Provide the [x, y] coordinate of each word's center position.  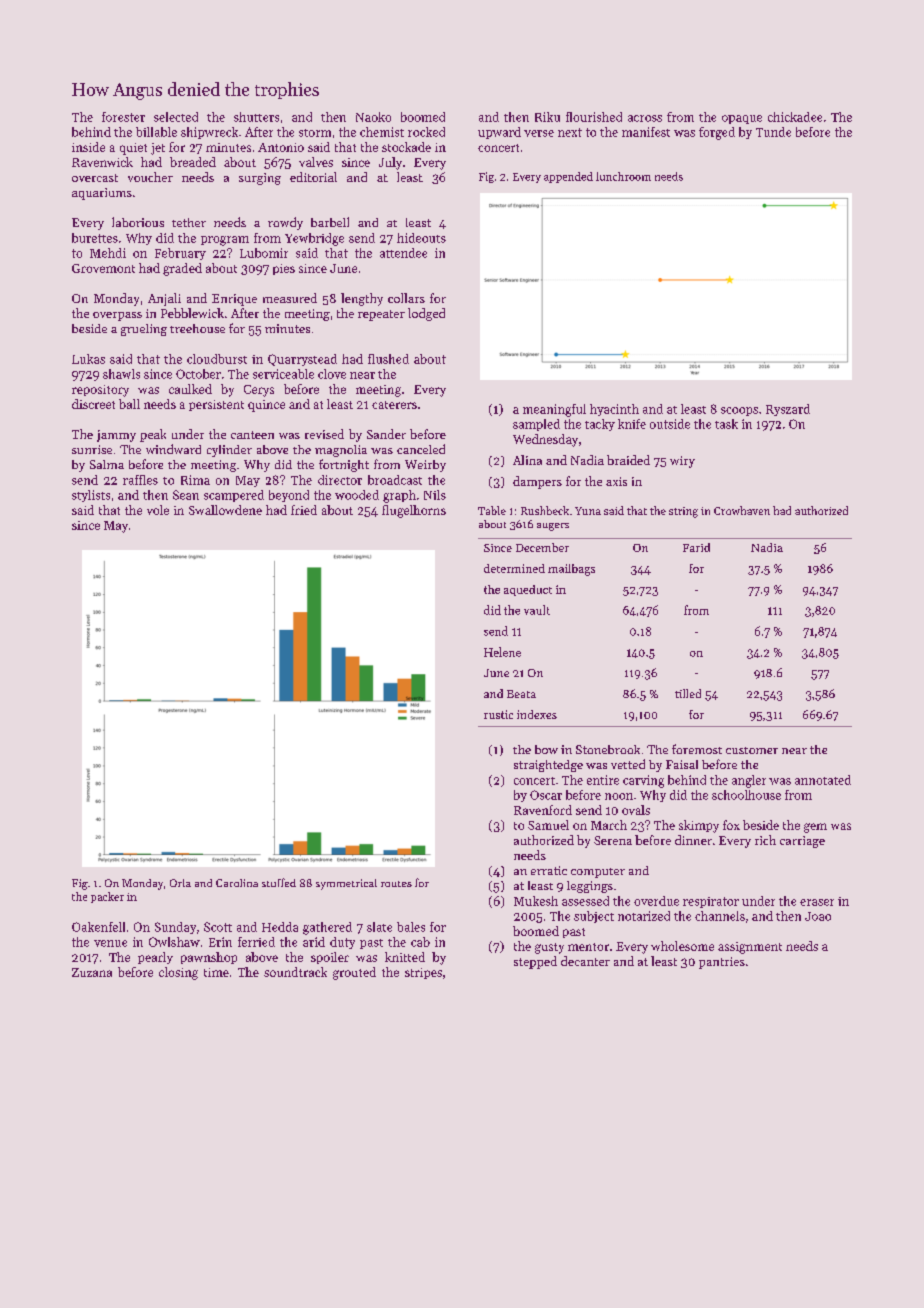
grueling [144, 330]
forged [717, 133]
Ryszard [788, 410]
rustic [498, 714]
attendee [403, 253]
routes [396, 884]
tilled [688, 693]
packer [107, 897]
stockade [406, 147]
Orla [180, 883]
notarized [644, 916]
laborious [138, 222]
